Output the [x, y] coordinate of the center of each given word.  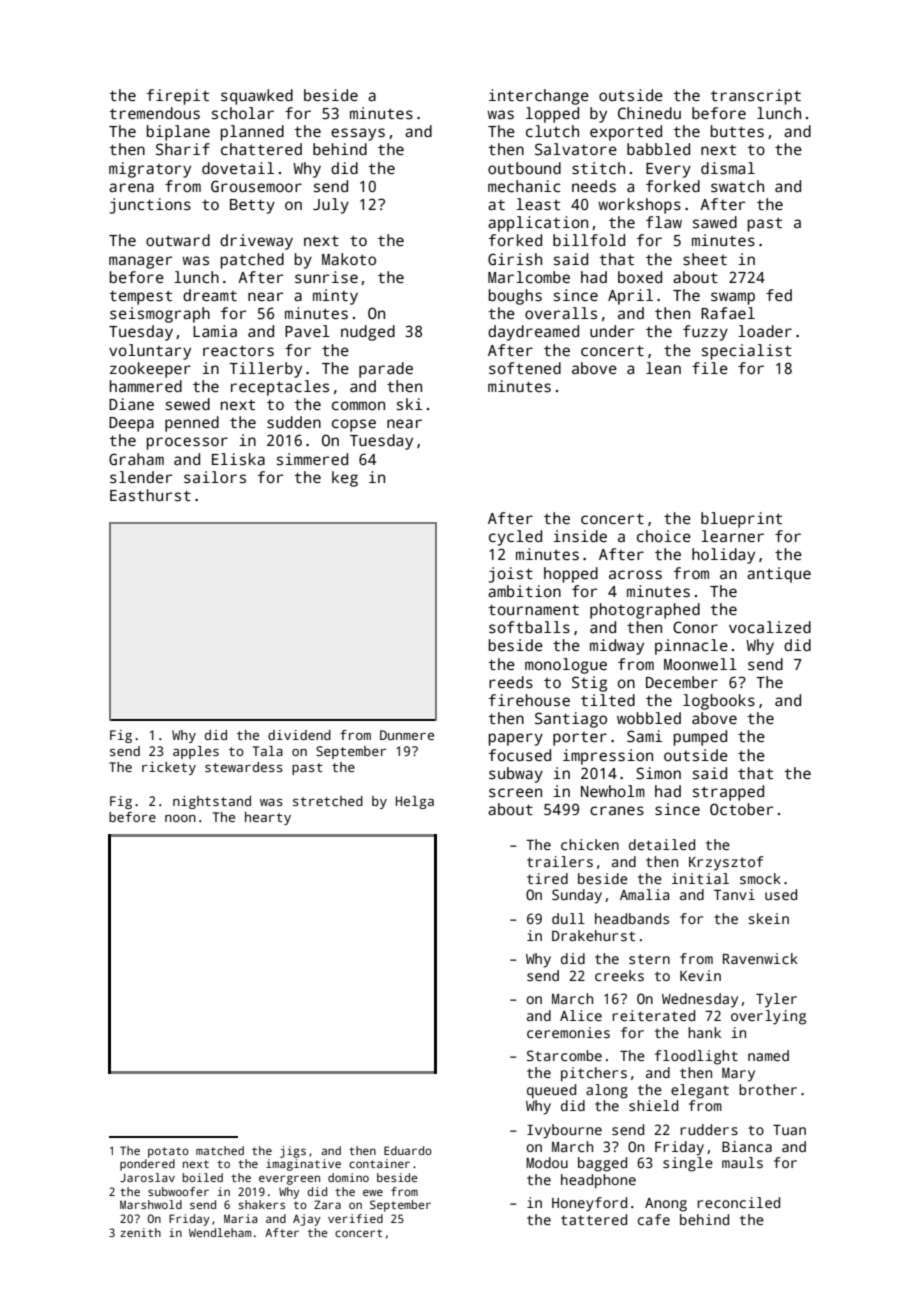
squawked [257, 97]
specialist [747, 352]
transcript [755, 97]
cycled [515, 538]
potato [168, 1152]
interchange [539, 97]
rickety [169, 768]
